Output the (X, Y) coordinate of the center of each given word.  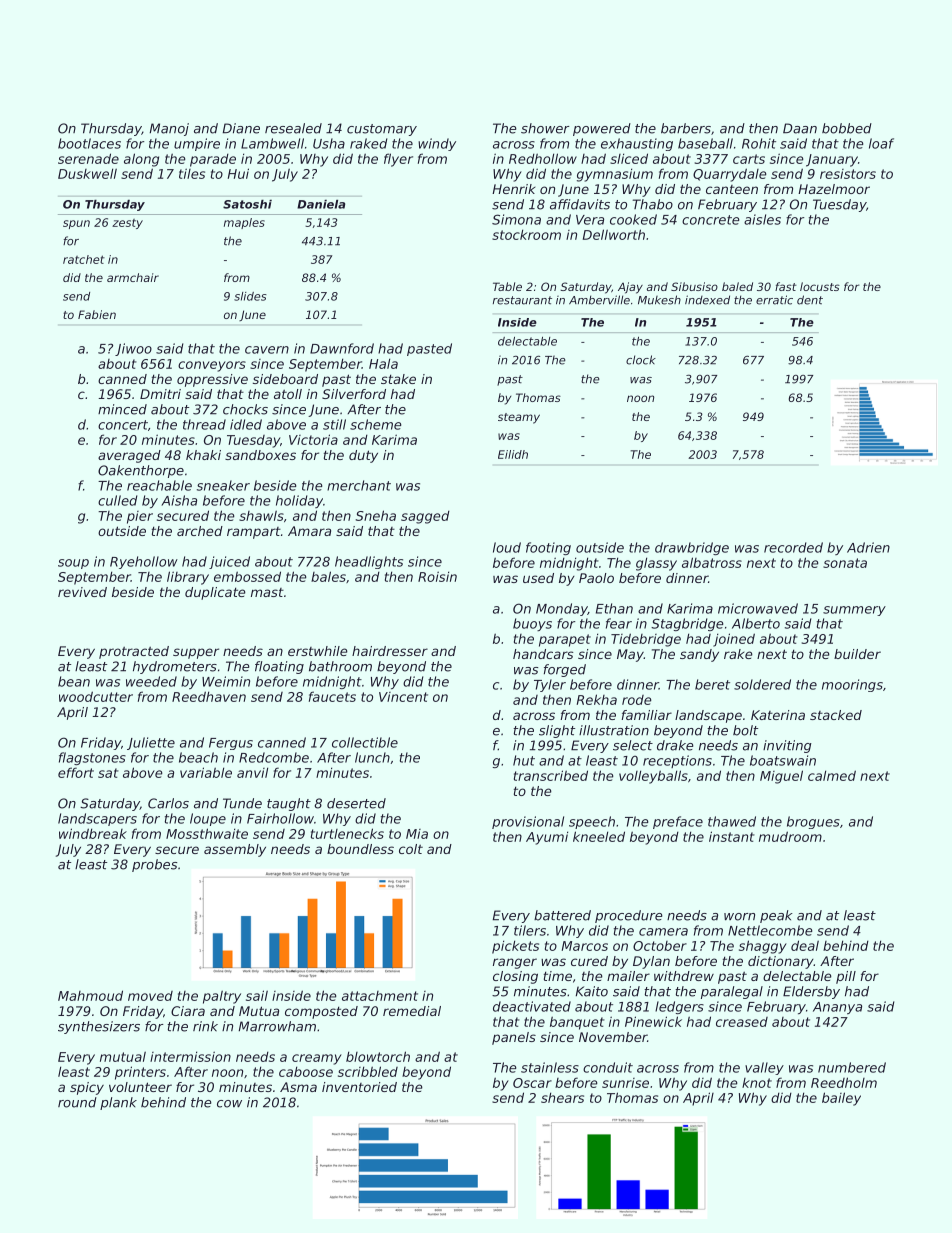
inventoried (359, 1087)
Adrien (868, 547)
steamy (519, 418)
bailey (841, 1099)
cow (229, 1104)
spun (76, 224)
